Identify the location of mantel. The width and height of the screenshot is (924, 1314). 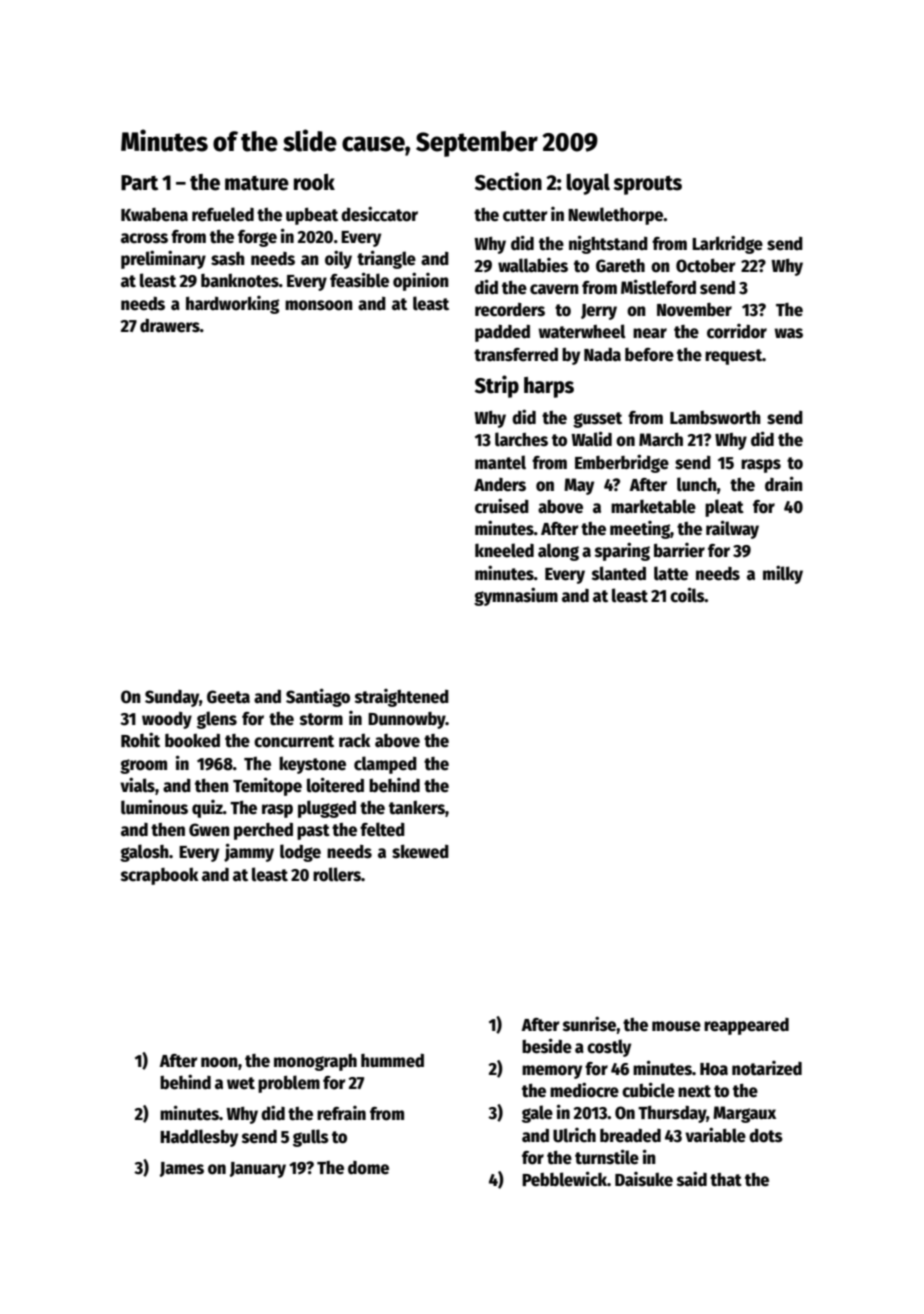
(500, 462).
